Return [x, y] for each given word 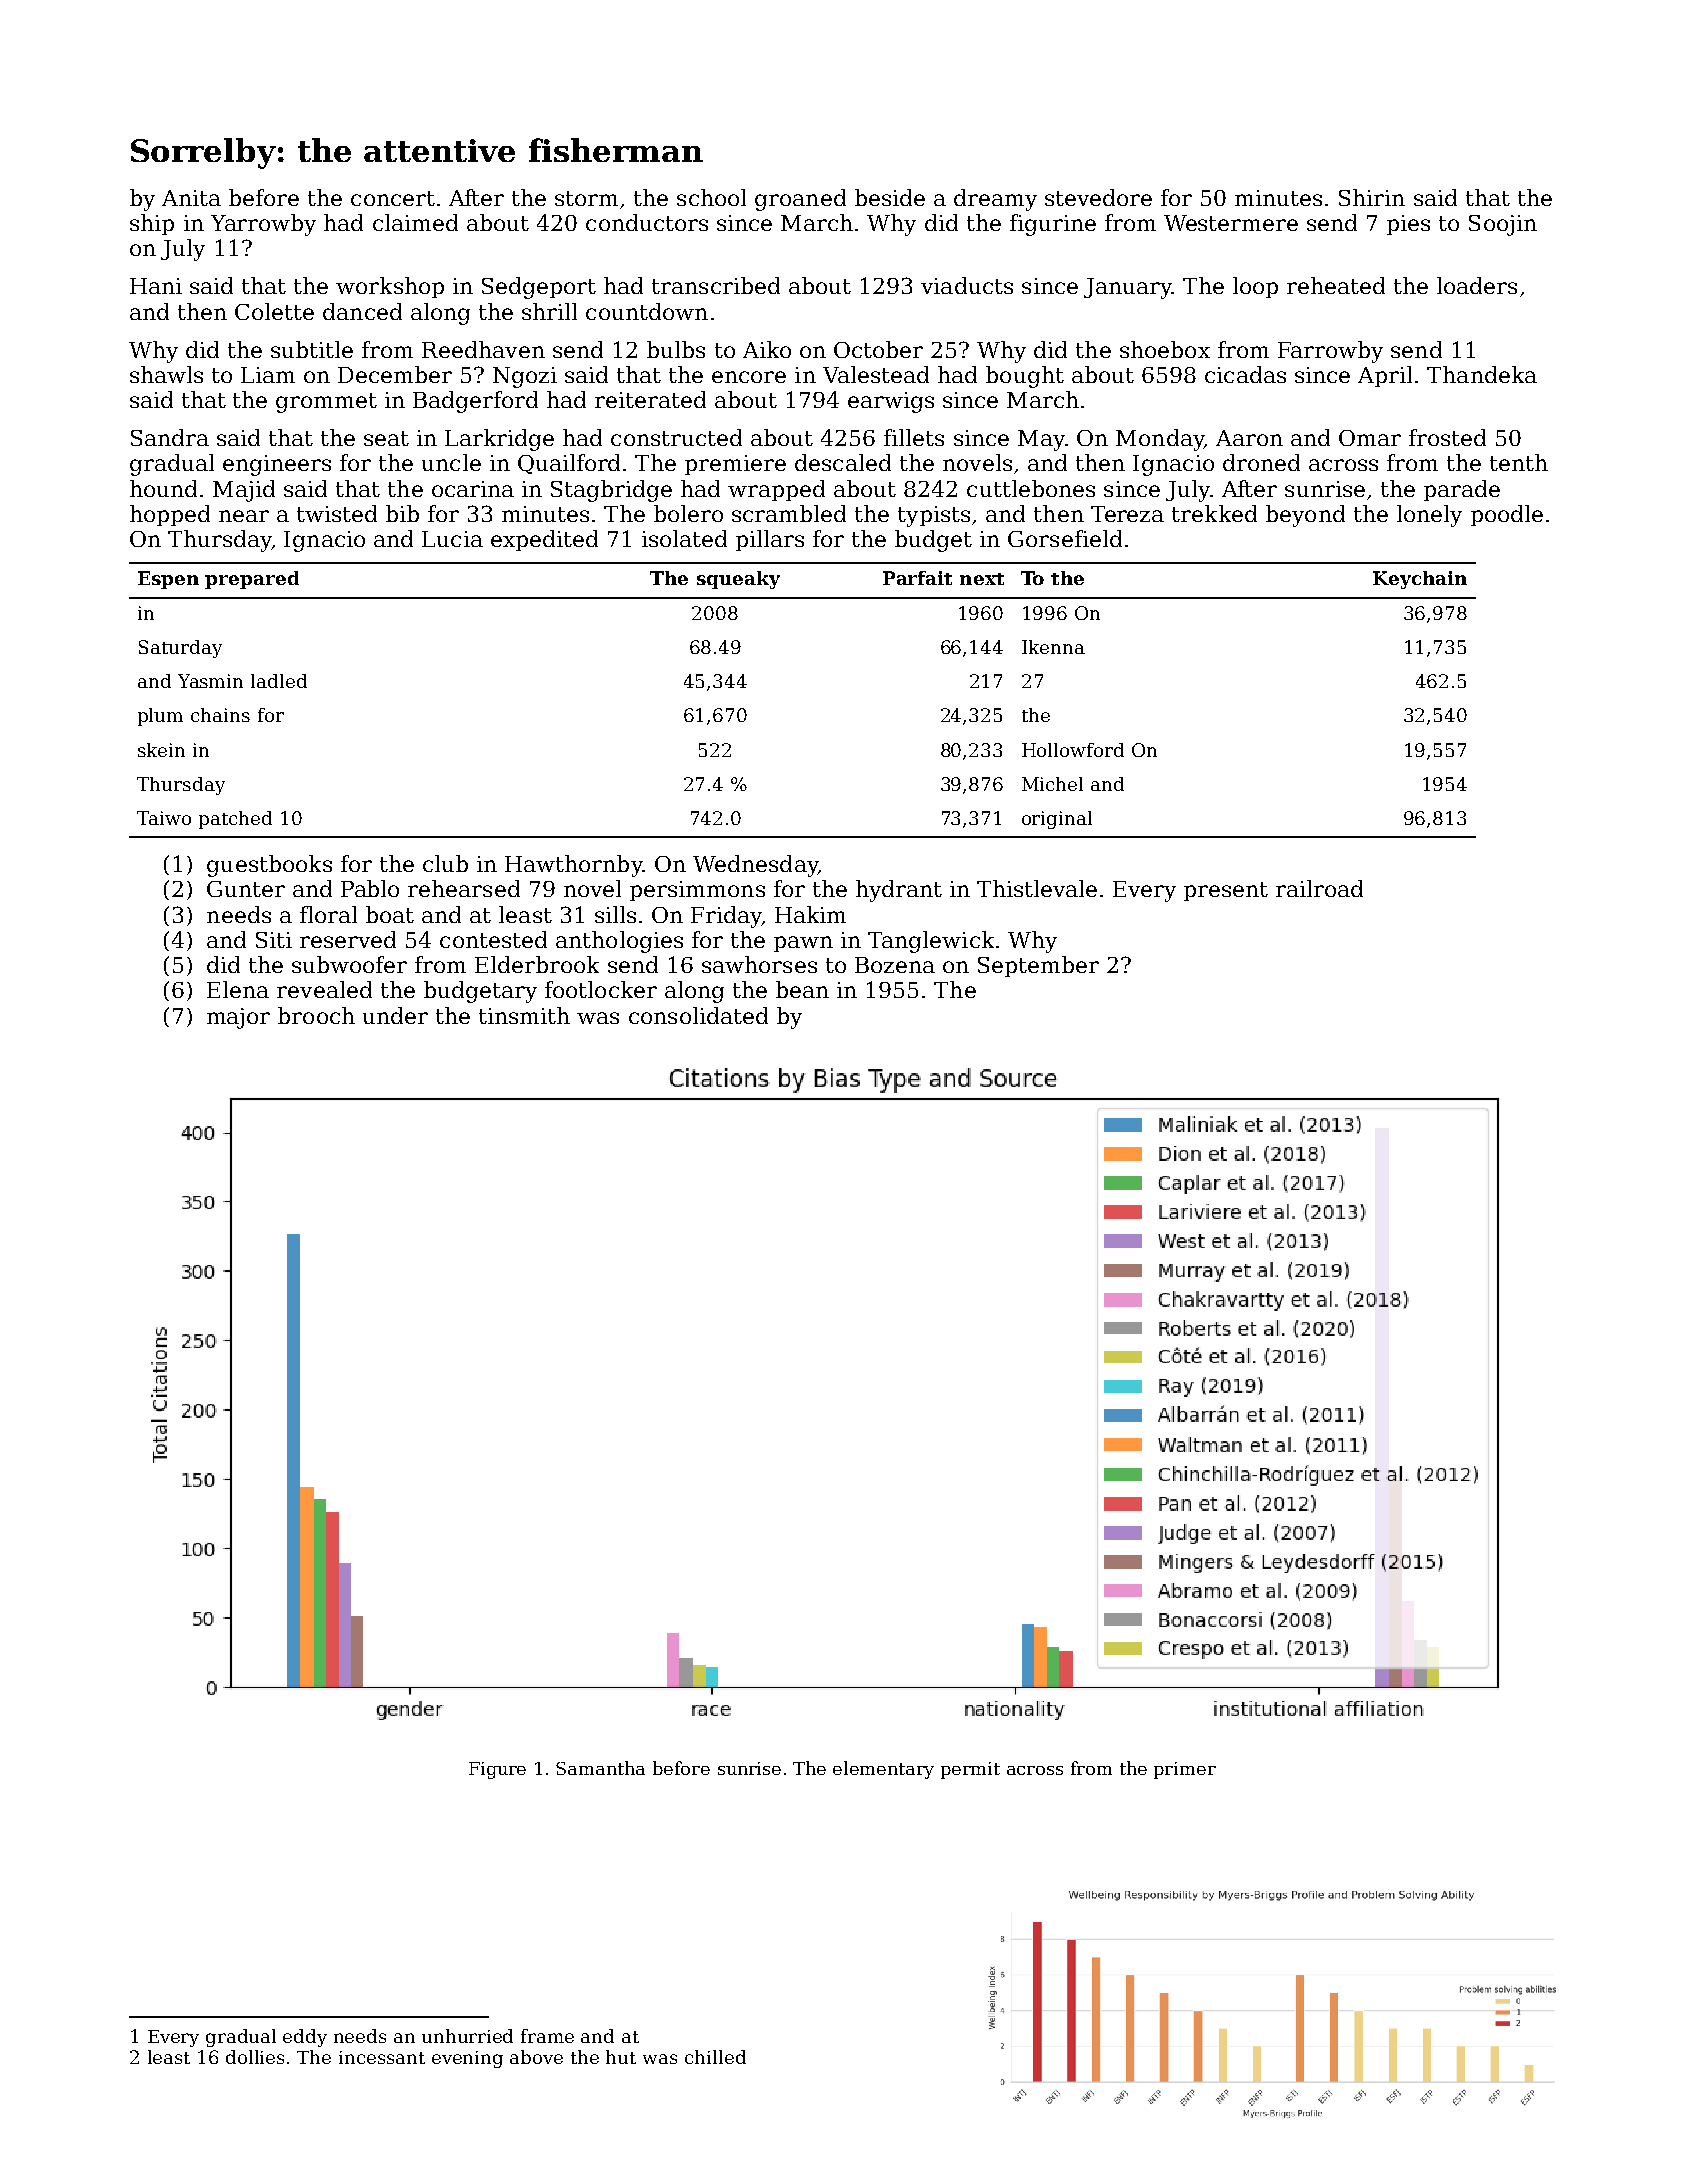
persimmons [697, 891]
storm [586, 198]
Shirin [1372, 197]
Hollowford [1073, 750]
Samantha [600, 1768]
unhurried [467, 2036]
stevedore [1098, 197]
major [238, 1018]
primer [1185, 1770]
